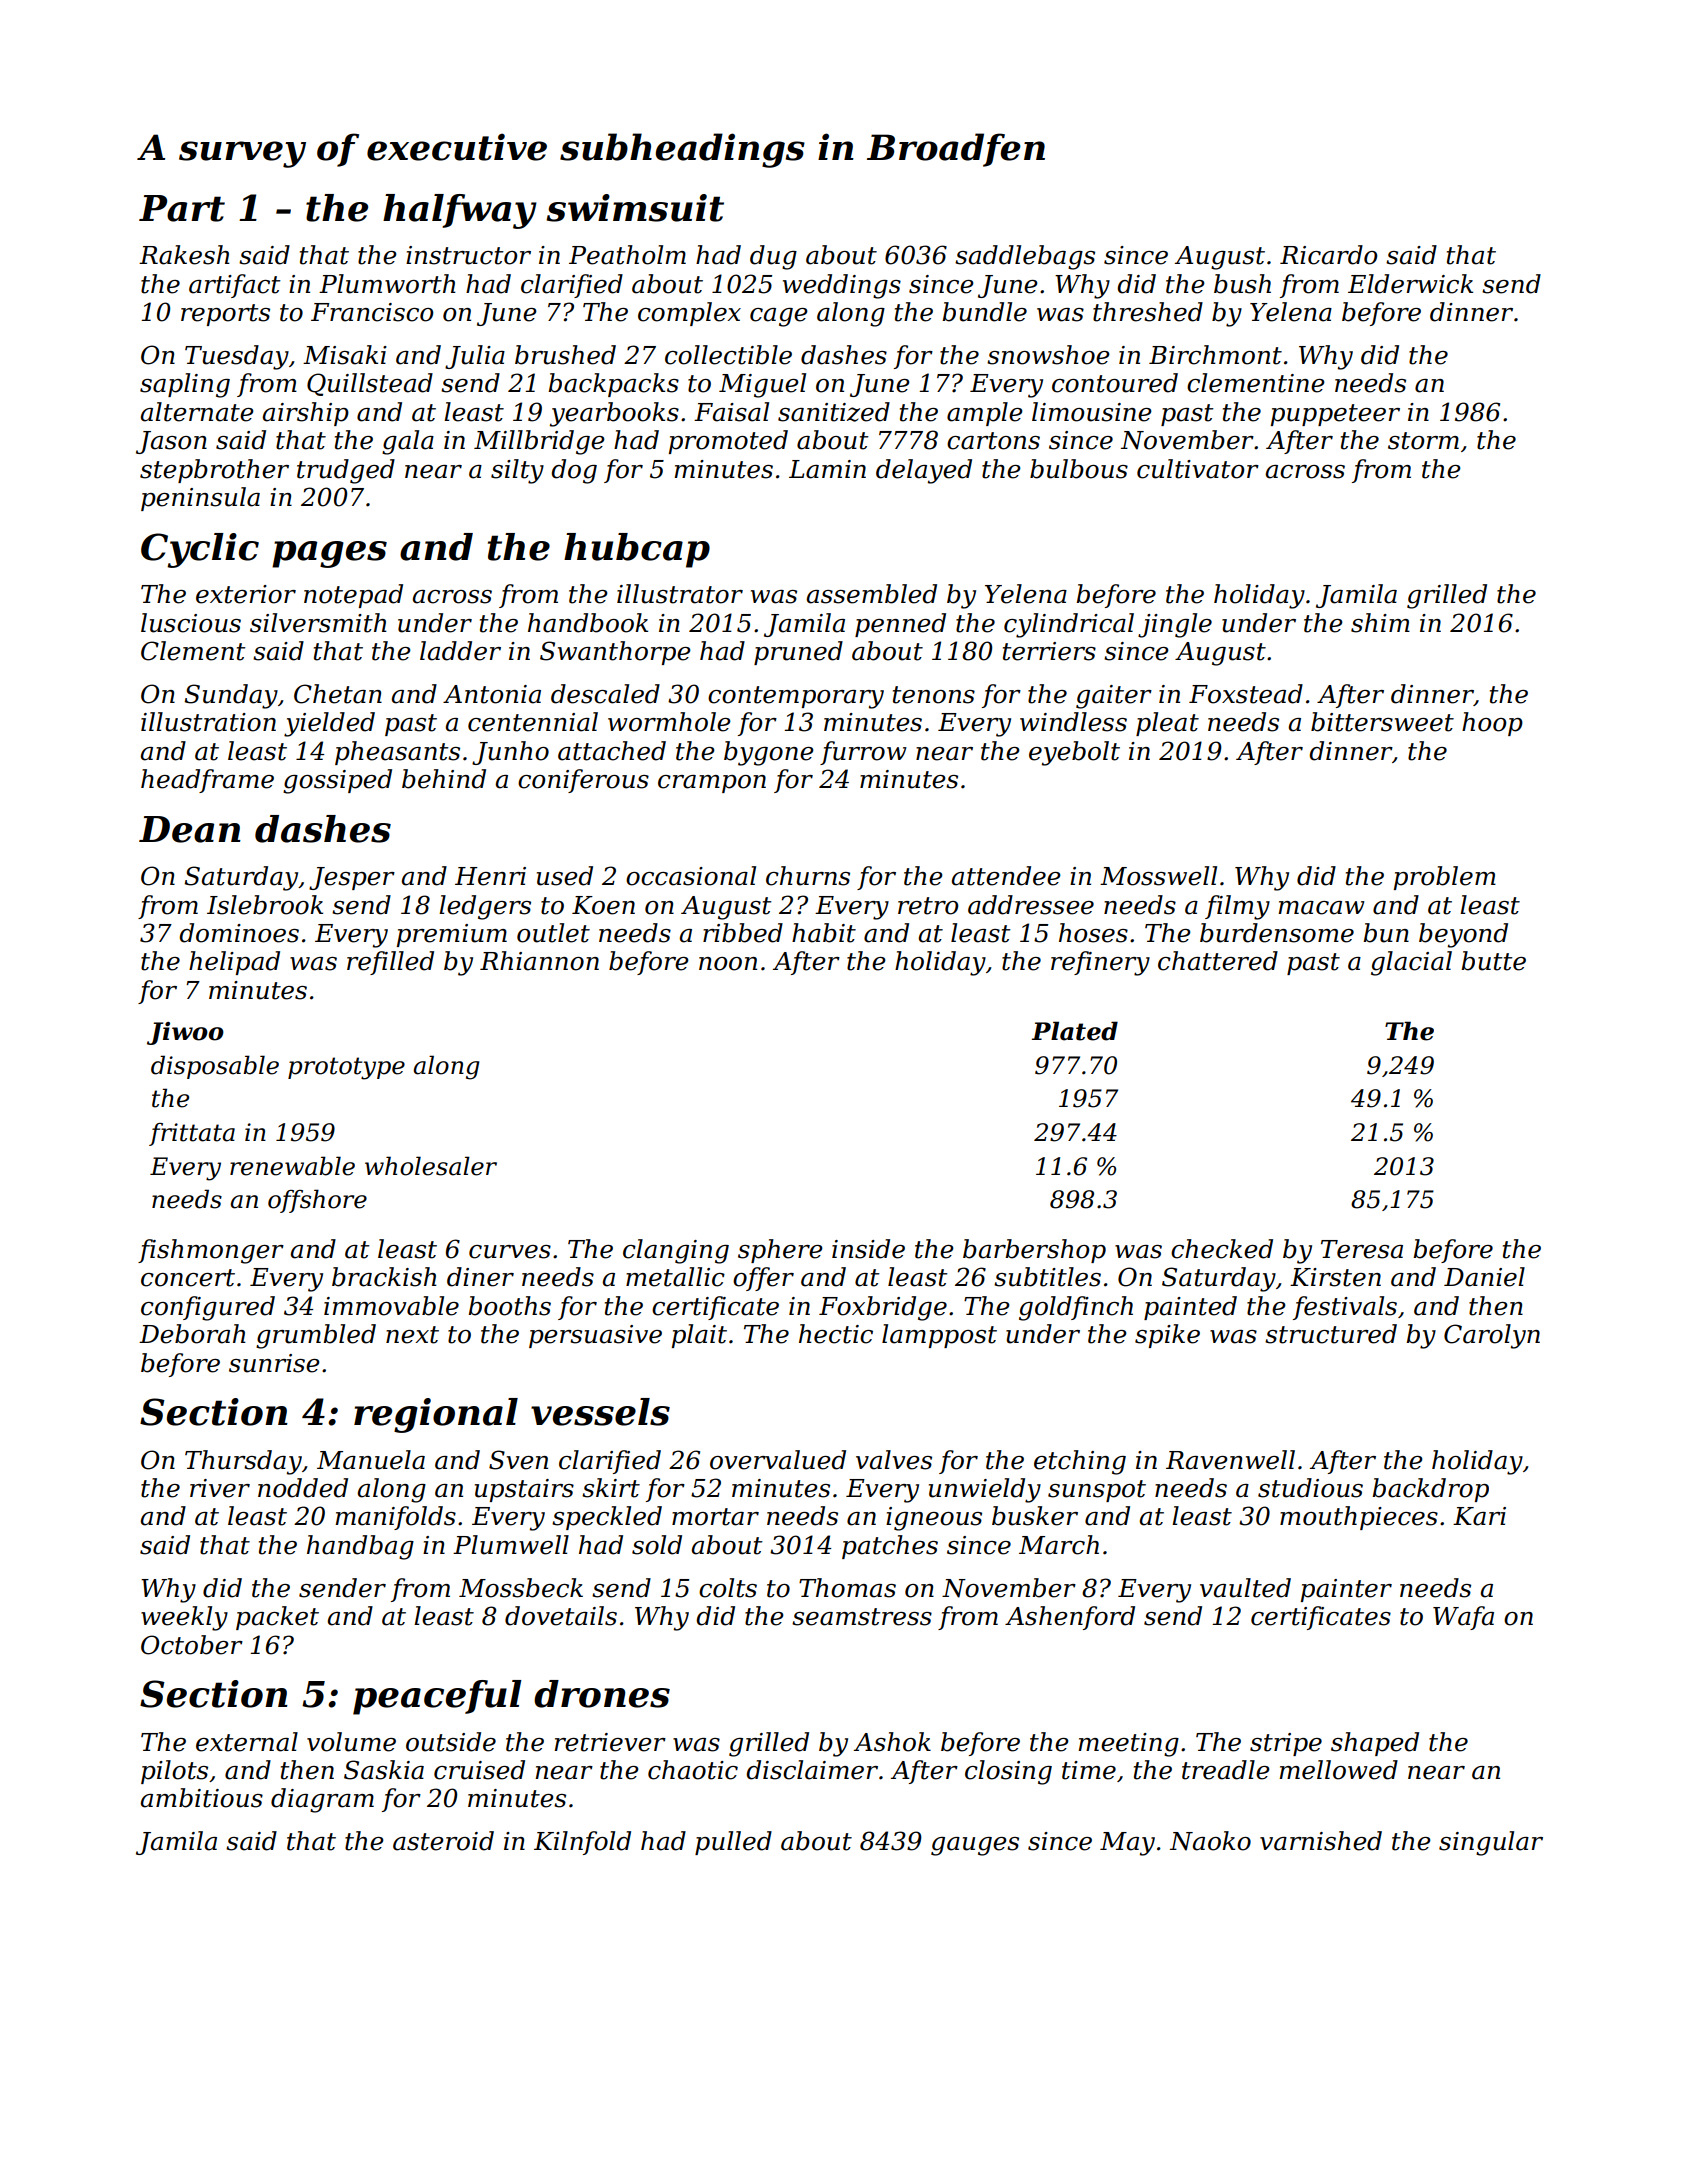 The image size is (1683, 2178). Describe the element at coordinates (1380, 623) in the screenshot. I see `shim` at that location.
